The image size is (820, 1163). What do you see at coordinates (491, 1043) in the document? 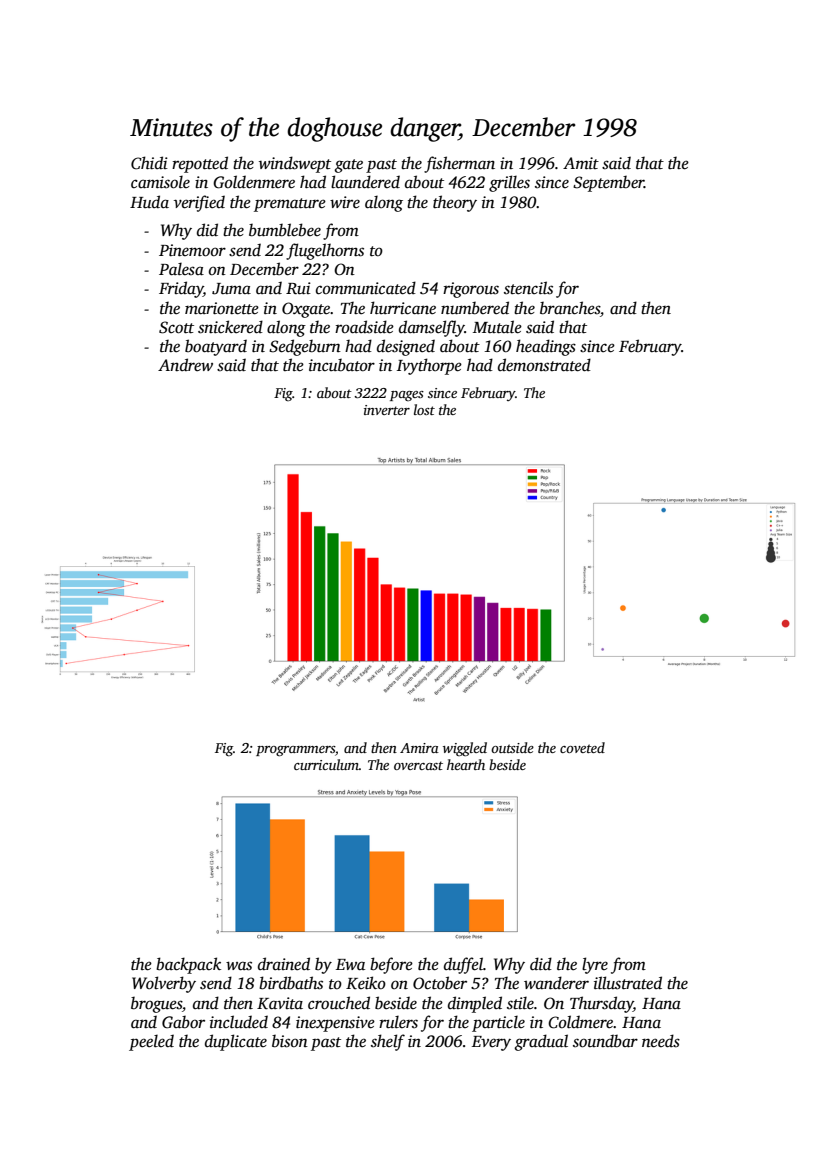
I see `Every` at bounding box center [491, 1043].
